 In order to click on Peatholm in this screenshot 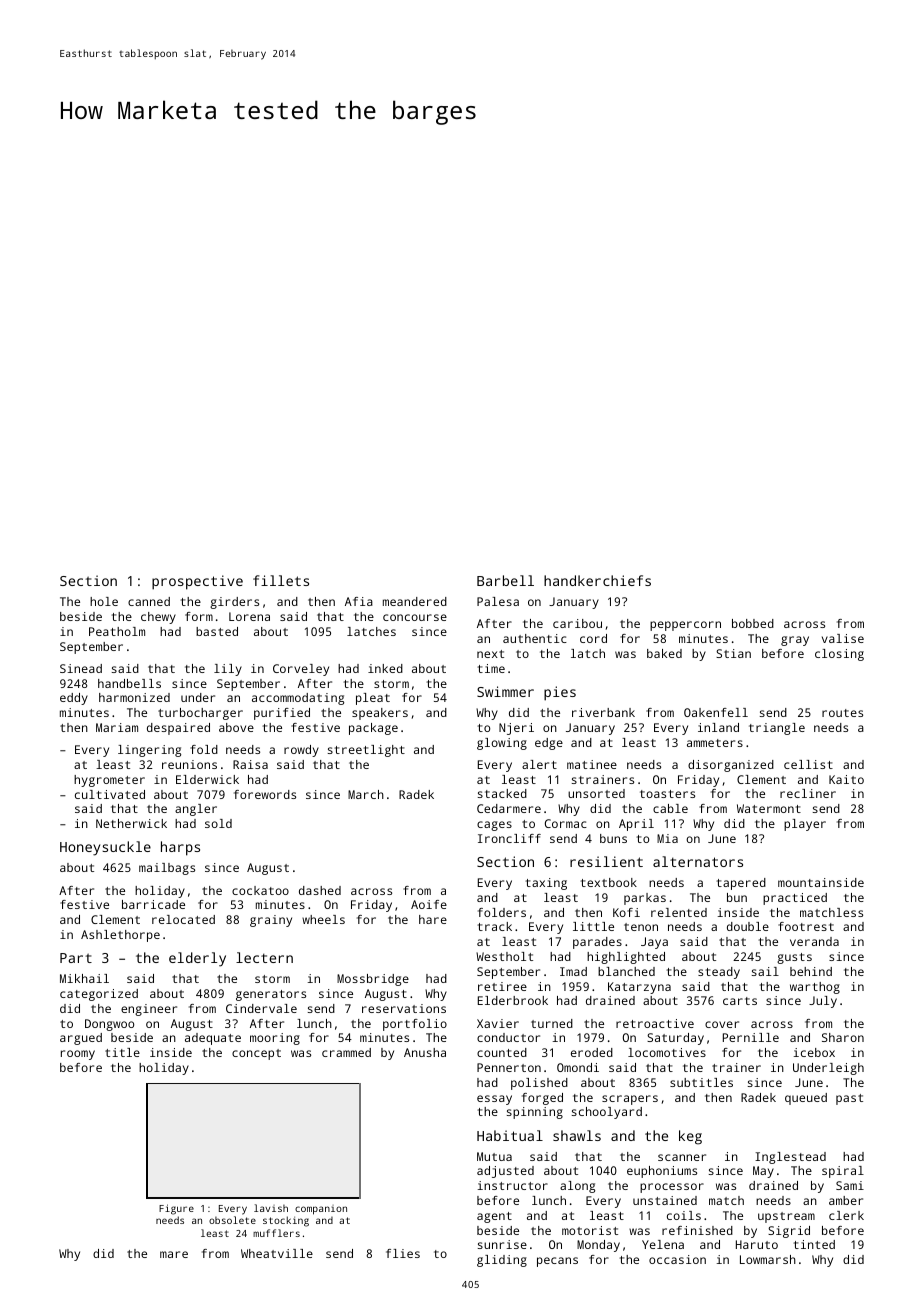, I will do `click(117, 631)`.
